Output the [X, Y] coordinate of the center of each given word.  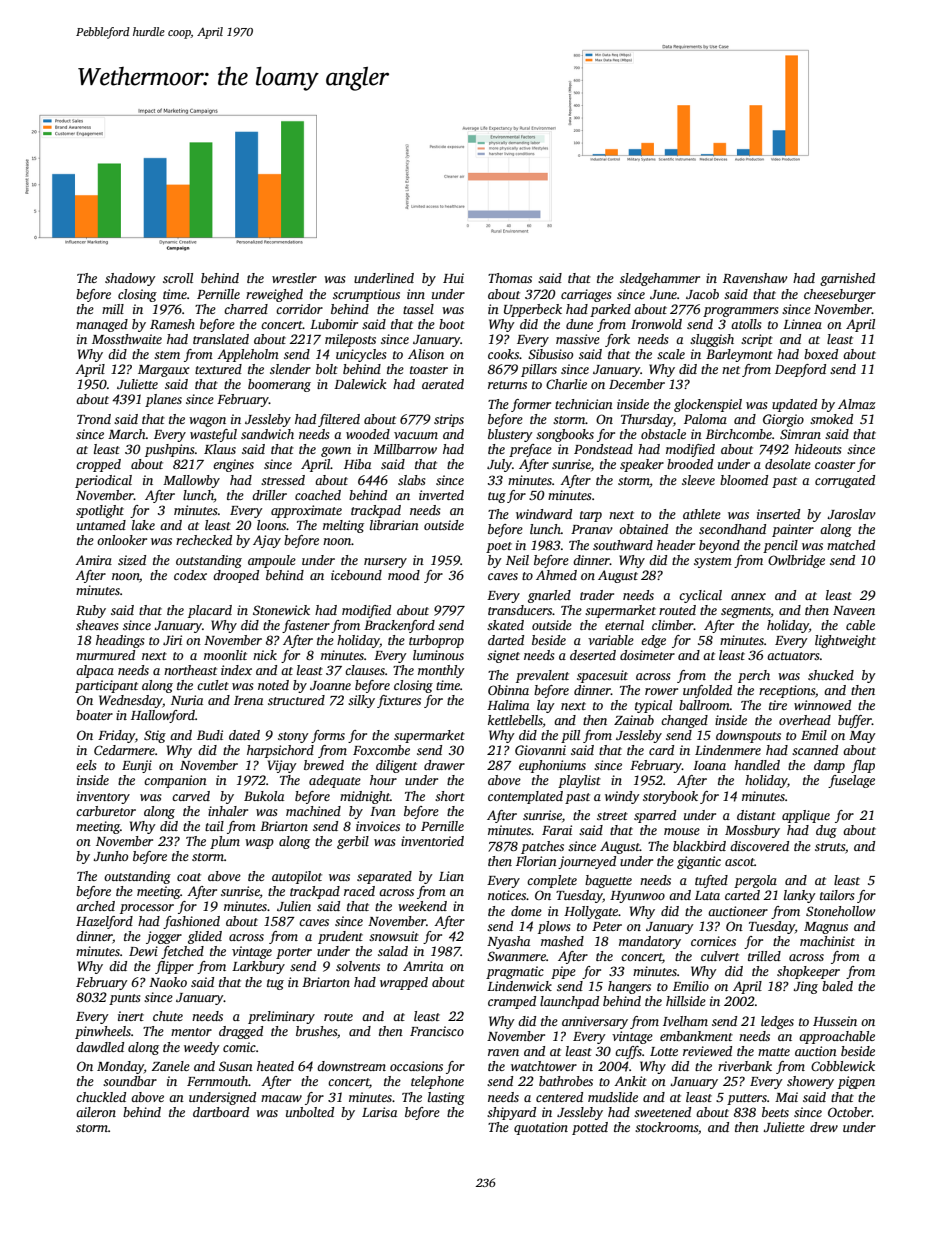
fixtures [399, 701]
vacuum [416, 435]
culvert [720, 956]
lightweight [845, 641]
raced [359, 891]
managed [102, 325]
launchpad [569, 1002]
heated [275, 1066]
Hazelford [104, 922]
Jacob [702, 294]
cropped [98, 465]
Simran [800, 434]
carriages [586, 295]
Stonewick [281, 610]
